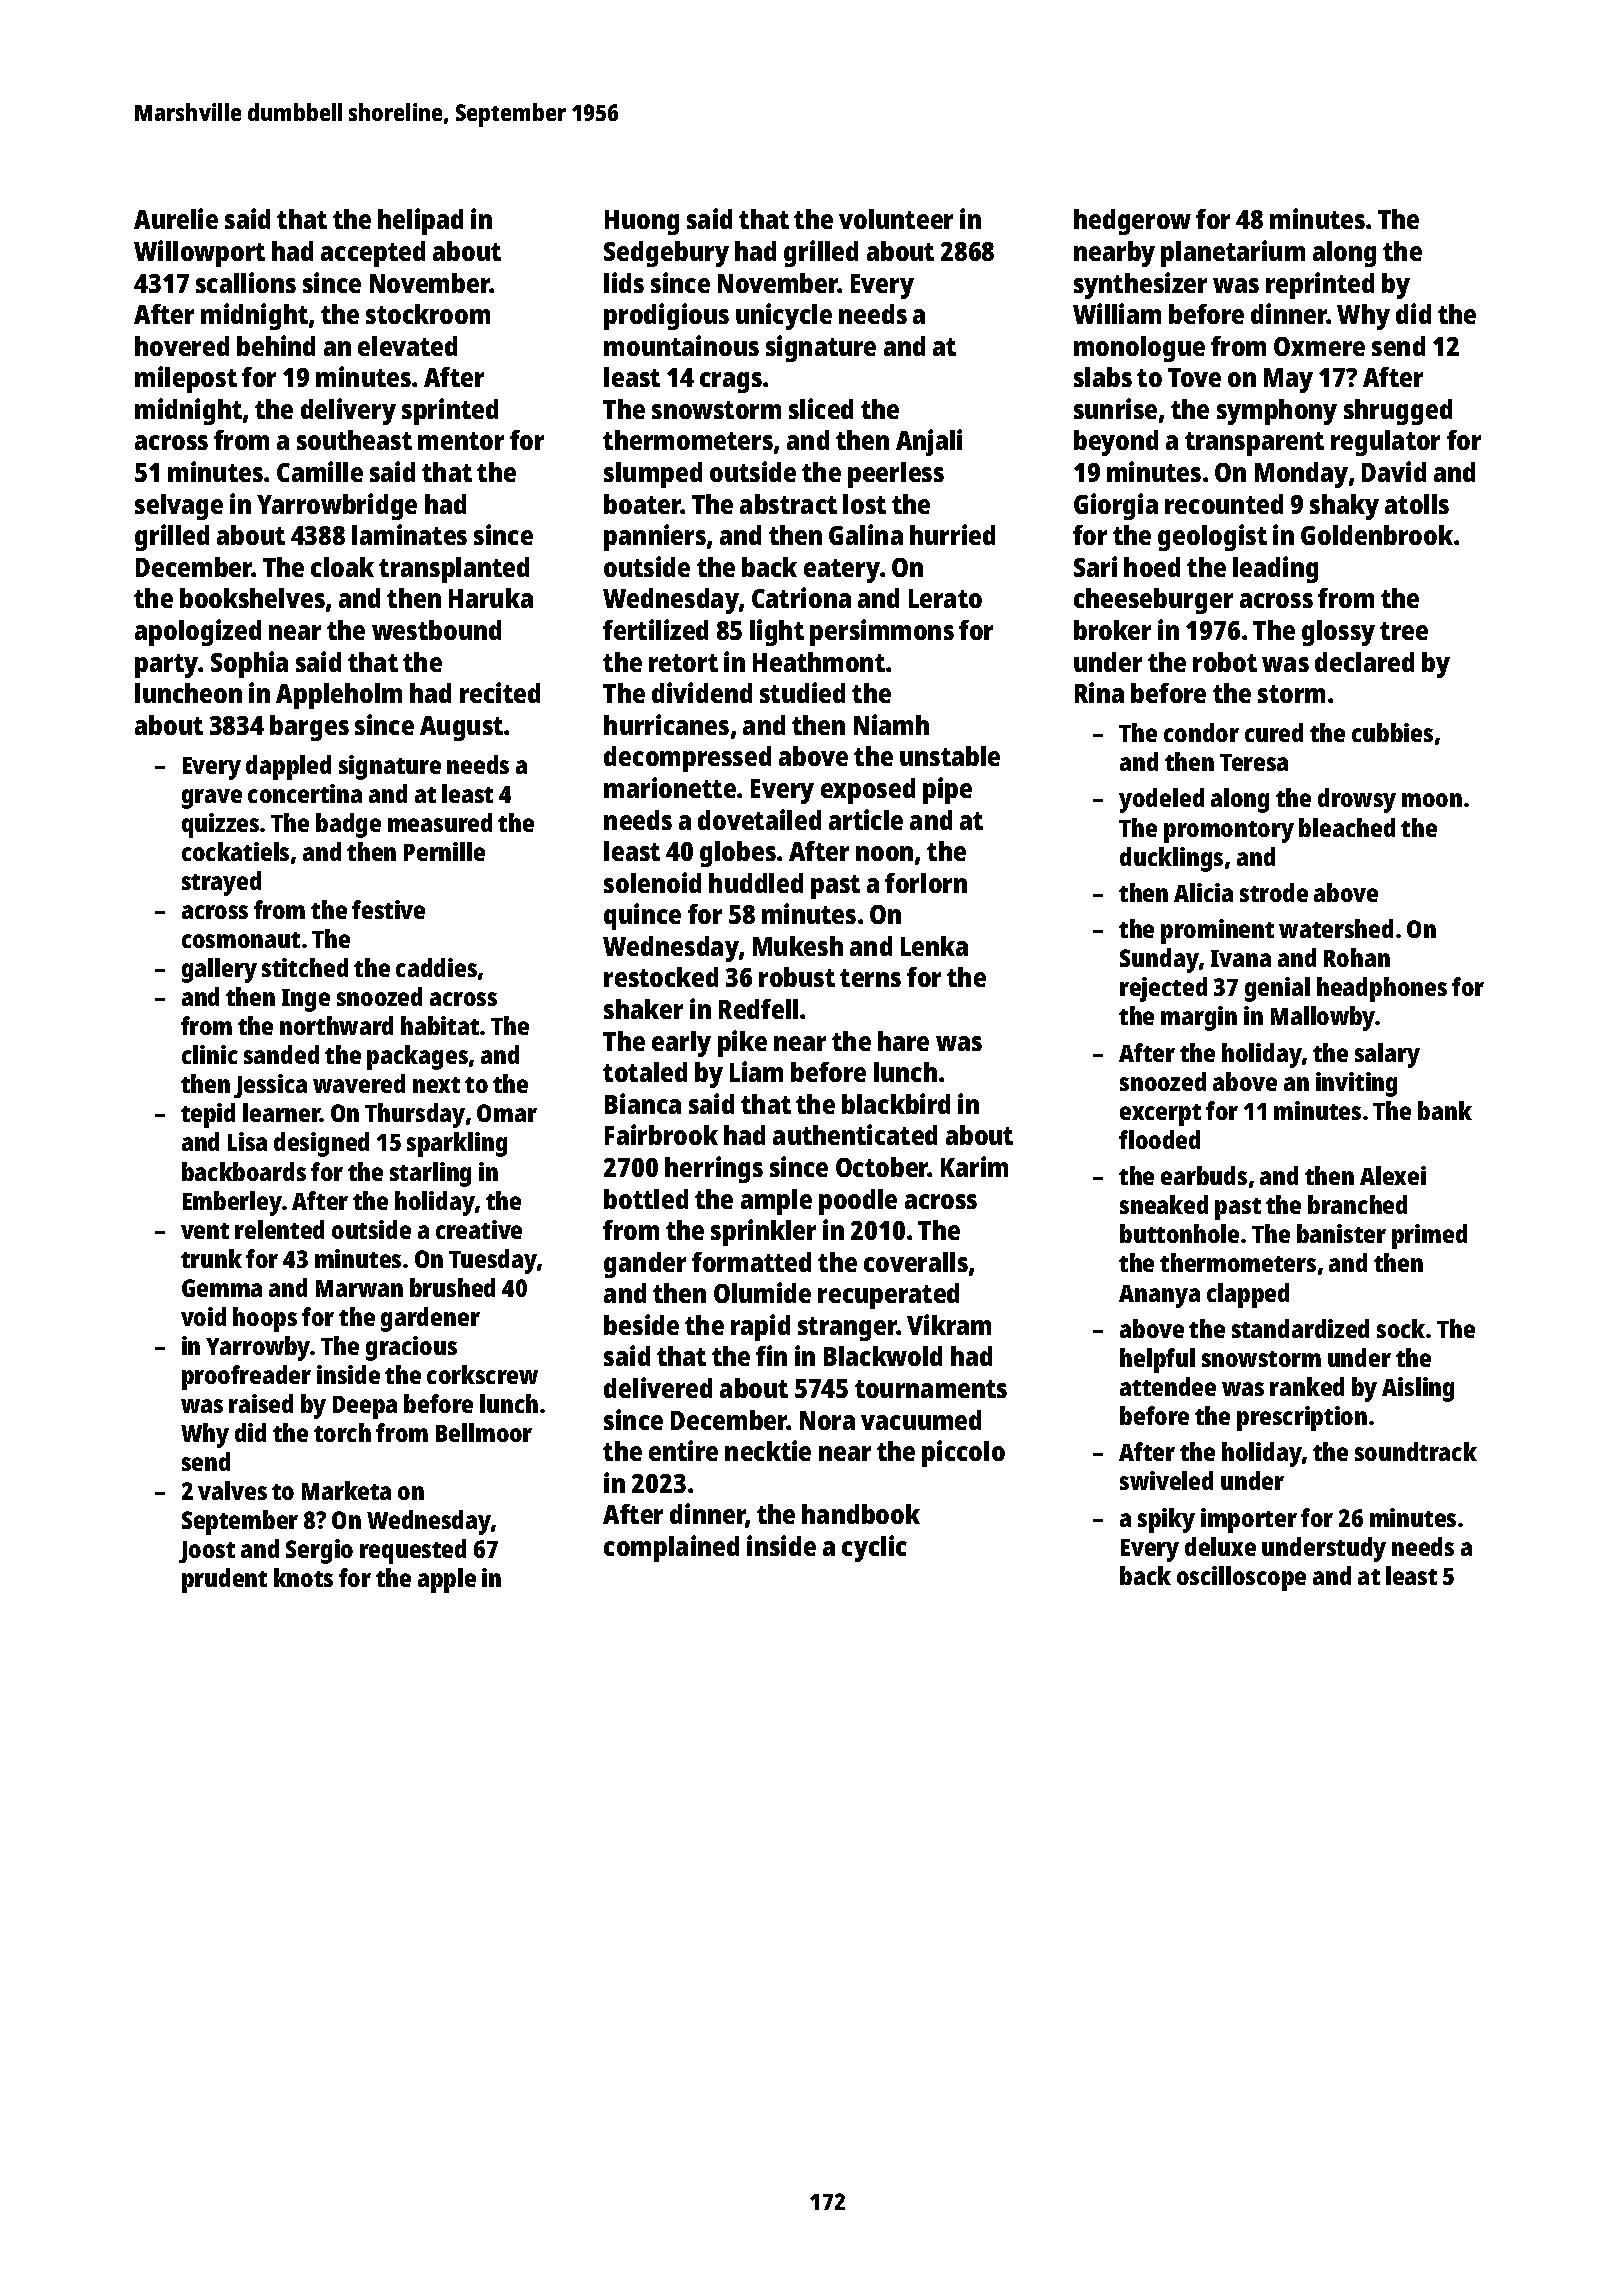 The height and width of the document is (2292, 1620). Describe the element at coordinates (407, 346) in the document. I see `elevated` at that location.
